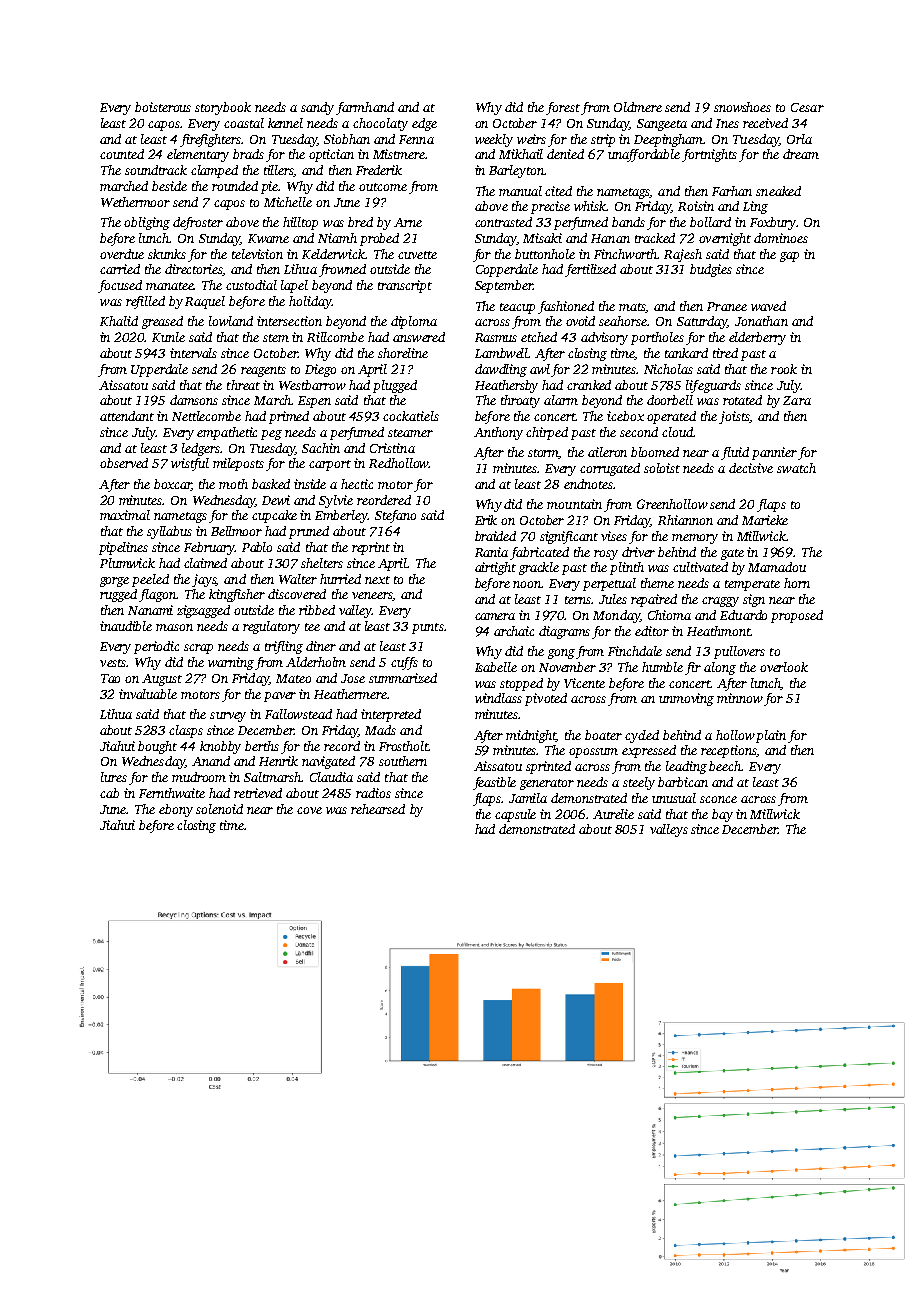 This screenshot has height=1308, width=924. Describe the element at coordinates (528, 798) in the screenshot. I see `Jamila` at that location.
